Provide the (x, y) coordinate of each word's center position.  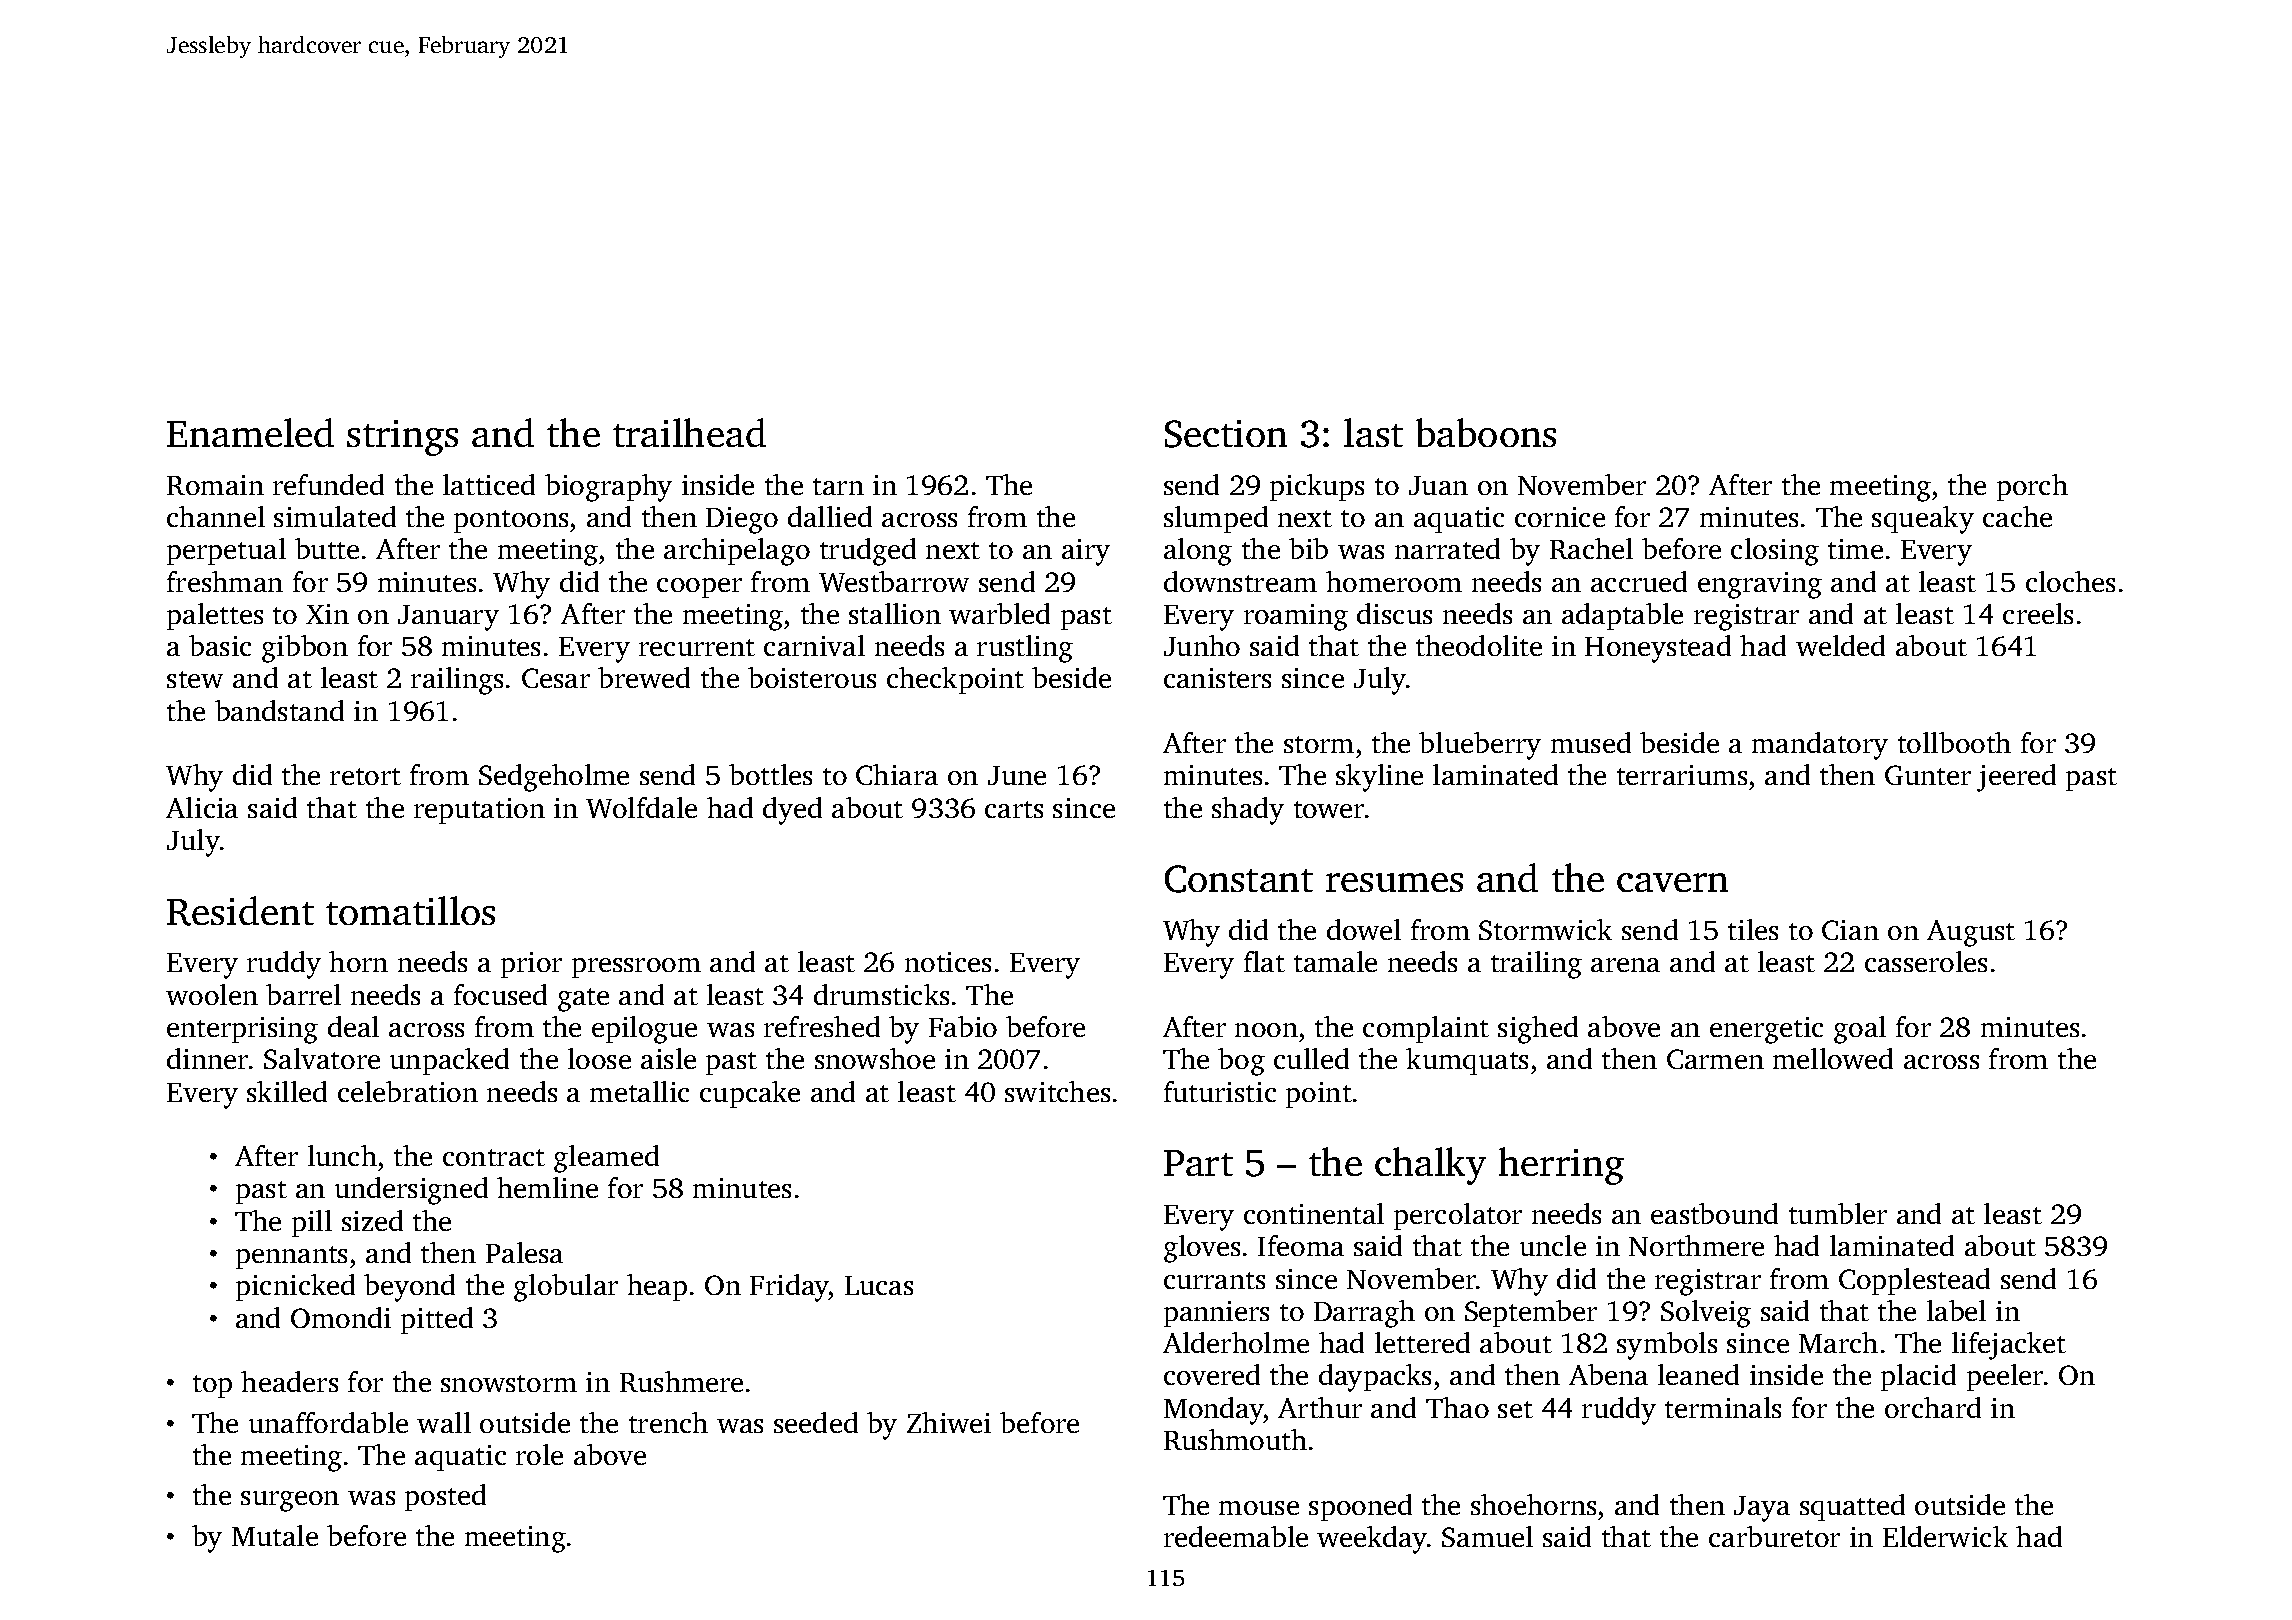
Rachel (1591, 548)
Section (1226, 434)
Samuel (1487, 1536)
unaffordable (328, 1422)
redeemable (1236, 1536)
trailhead (689, 432)
